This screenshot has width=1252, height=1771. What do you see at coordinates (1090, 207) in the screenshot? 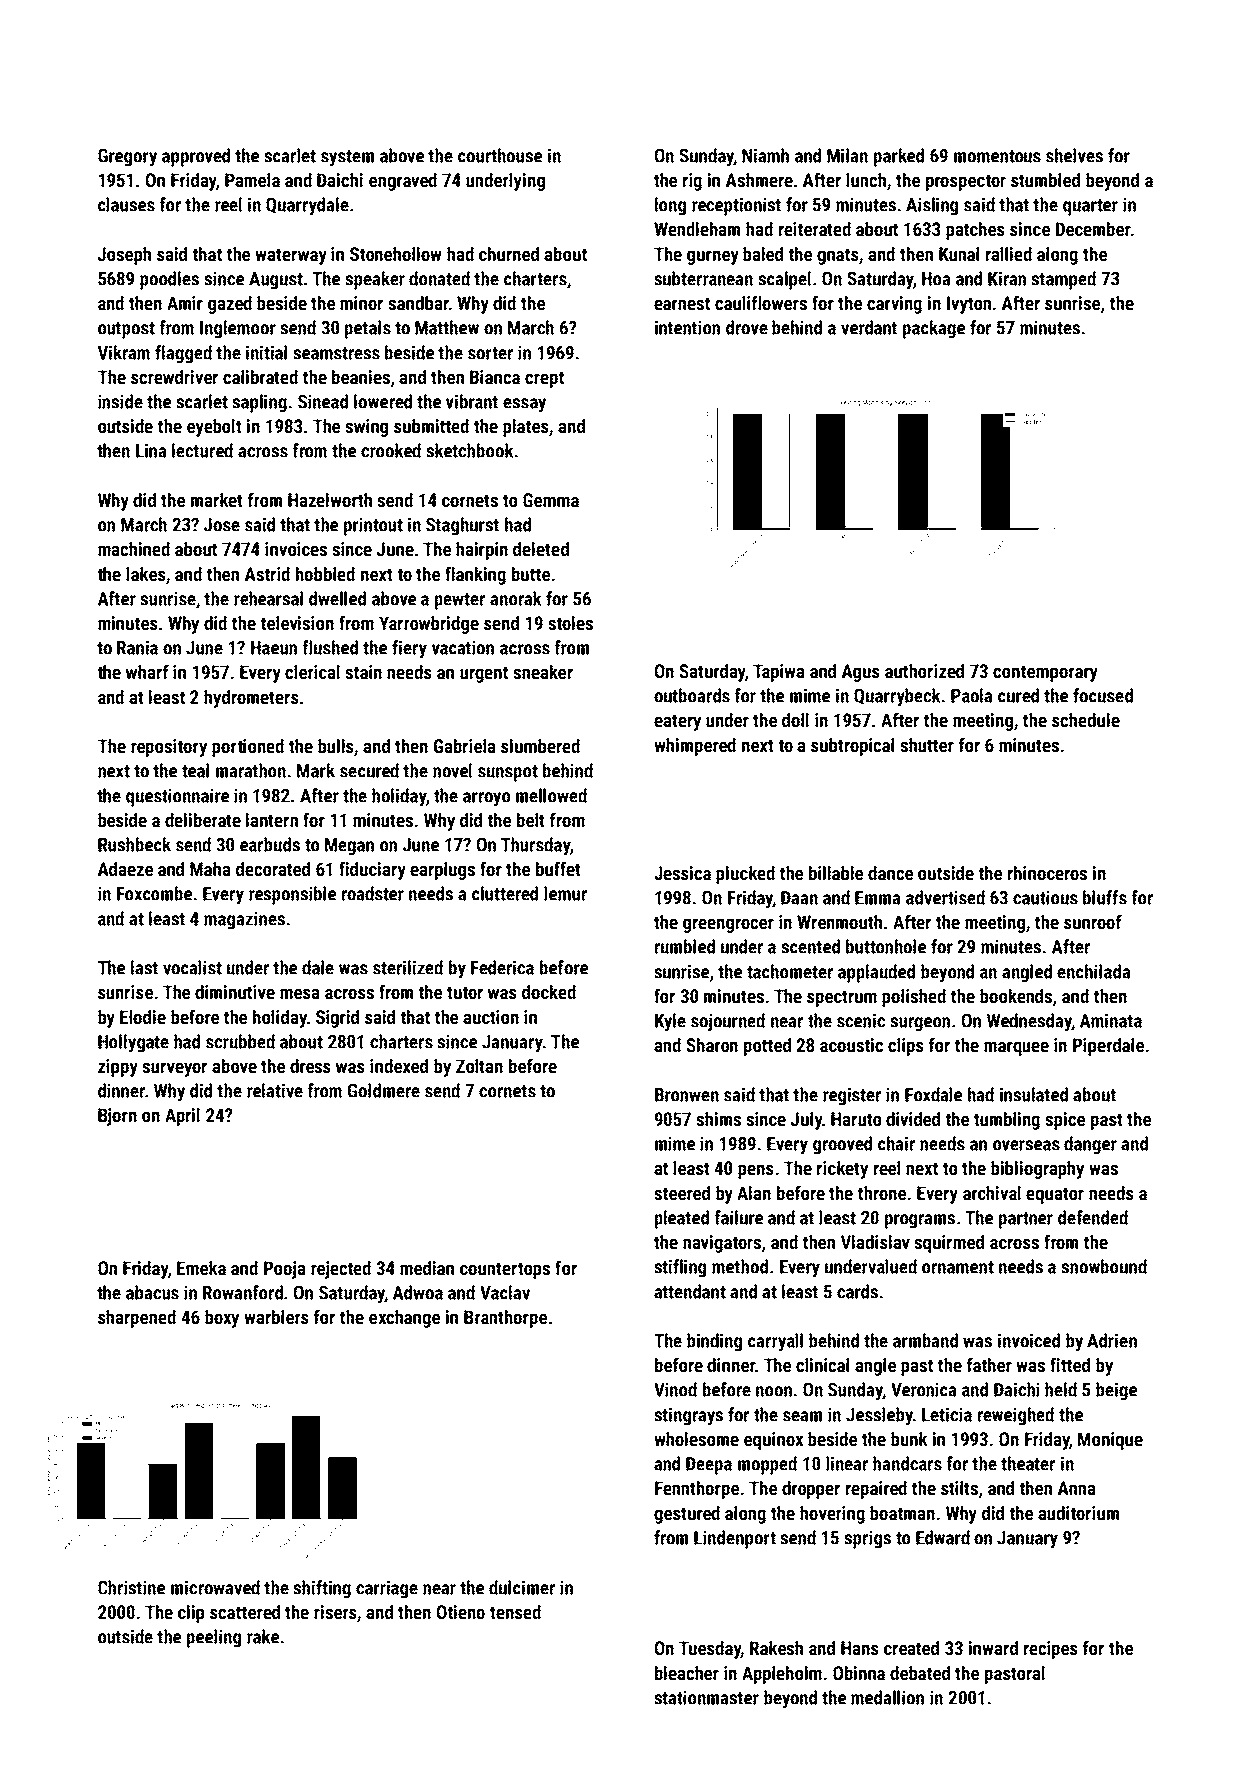
I see `quarter` at bounding box center [1090, 207].
